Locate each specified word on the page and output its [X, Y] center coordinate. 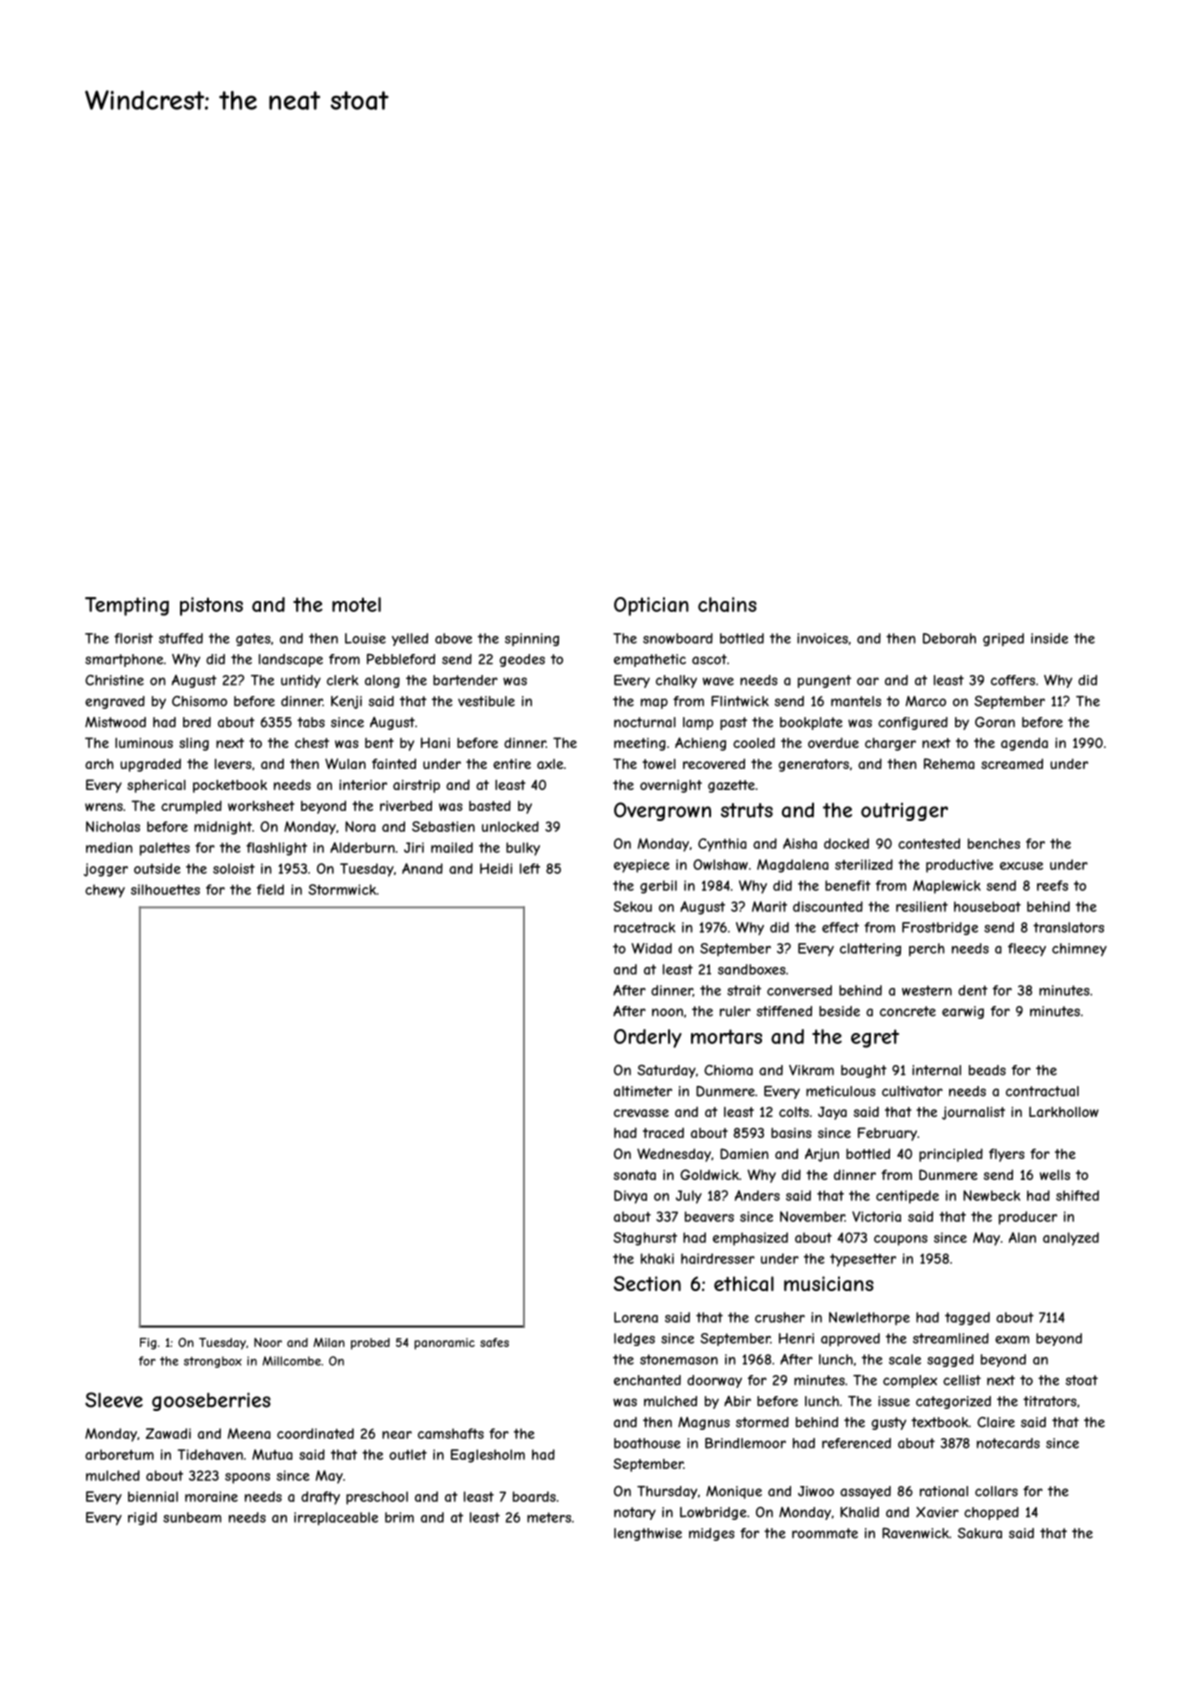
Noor [268, 1342]
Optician [651, 606]
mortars [726, 1036]
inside [1049, 638]
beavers [709, 1216]
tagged [967, 1318]
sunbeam [192, 1517]
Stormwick [342, 889]
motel [356, 604]
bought [864, 1071]
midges [712, 1534]
